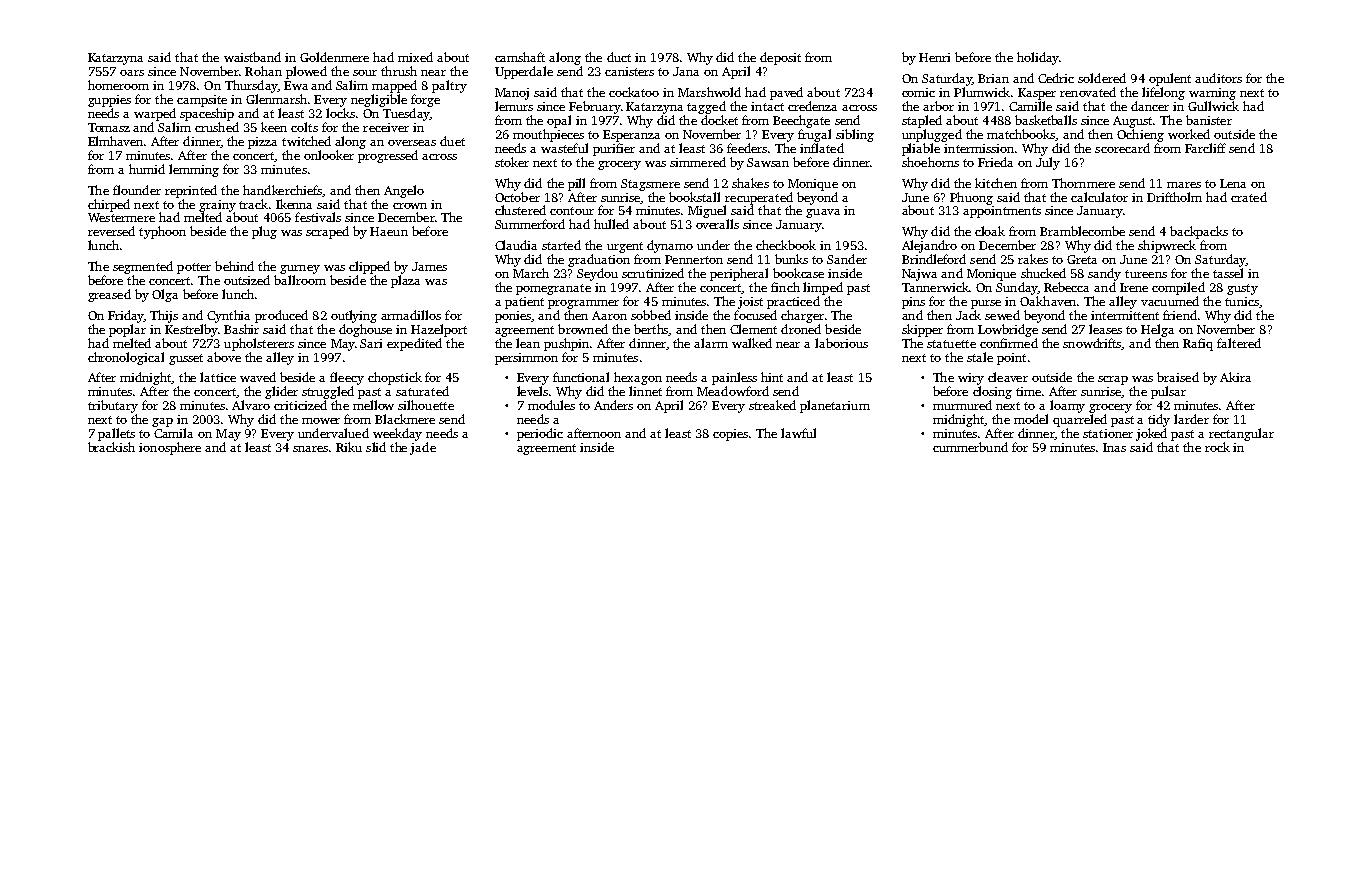 Image resolution: width=1372 pixels, height=887 pixels. What do you see at coordinates (597, 274) in the document?
I see `Seydou` at bounding box center [597, 274].
